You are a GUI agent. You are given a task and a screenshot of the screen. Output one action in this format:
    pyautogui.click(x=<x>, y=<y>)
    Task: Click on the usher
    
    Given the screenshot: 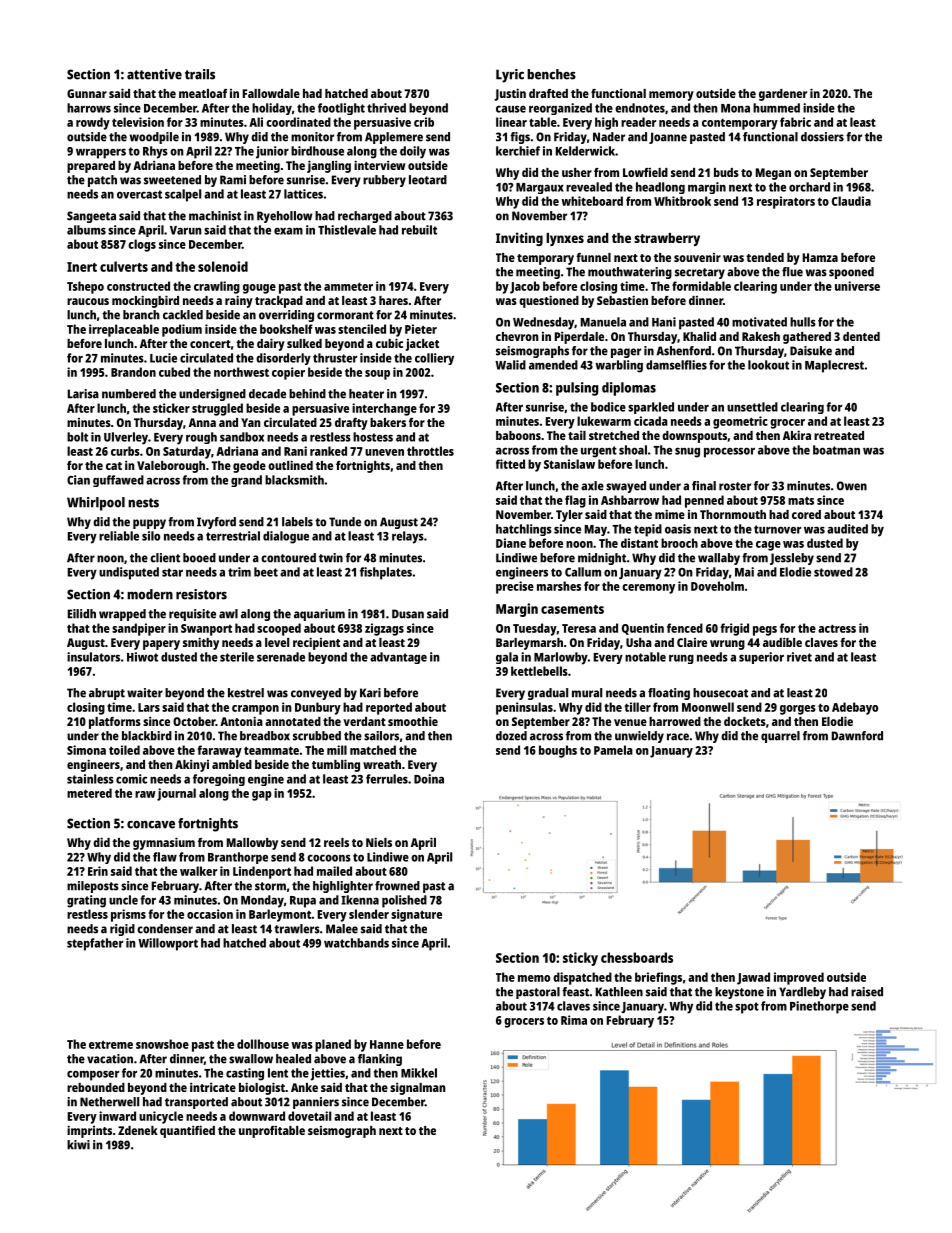 What is the action you would take?
    pyautogui.click(x=577, y=172)
